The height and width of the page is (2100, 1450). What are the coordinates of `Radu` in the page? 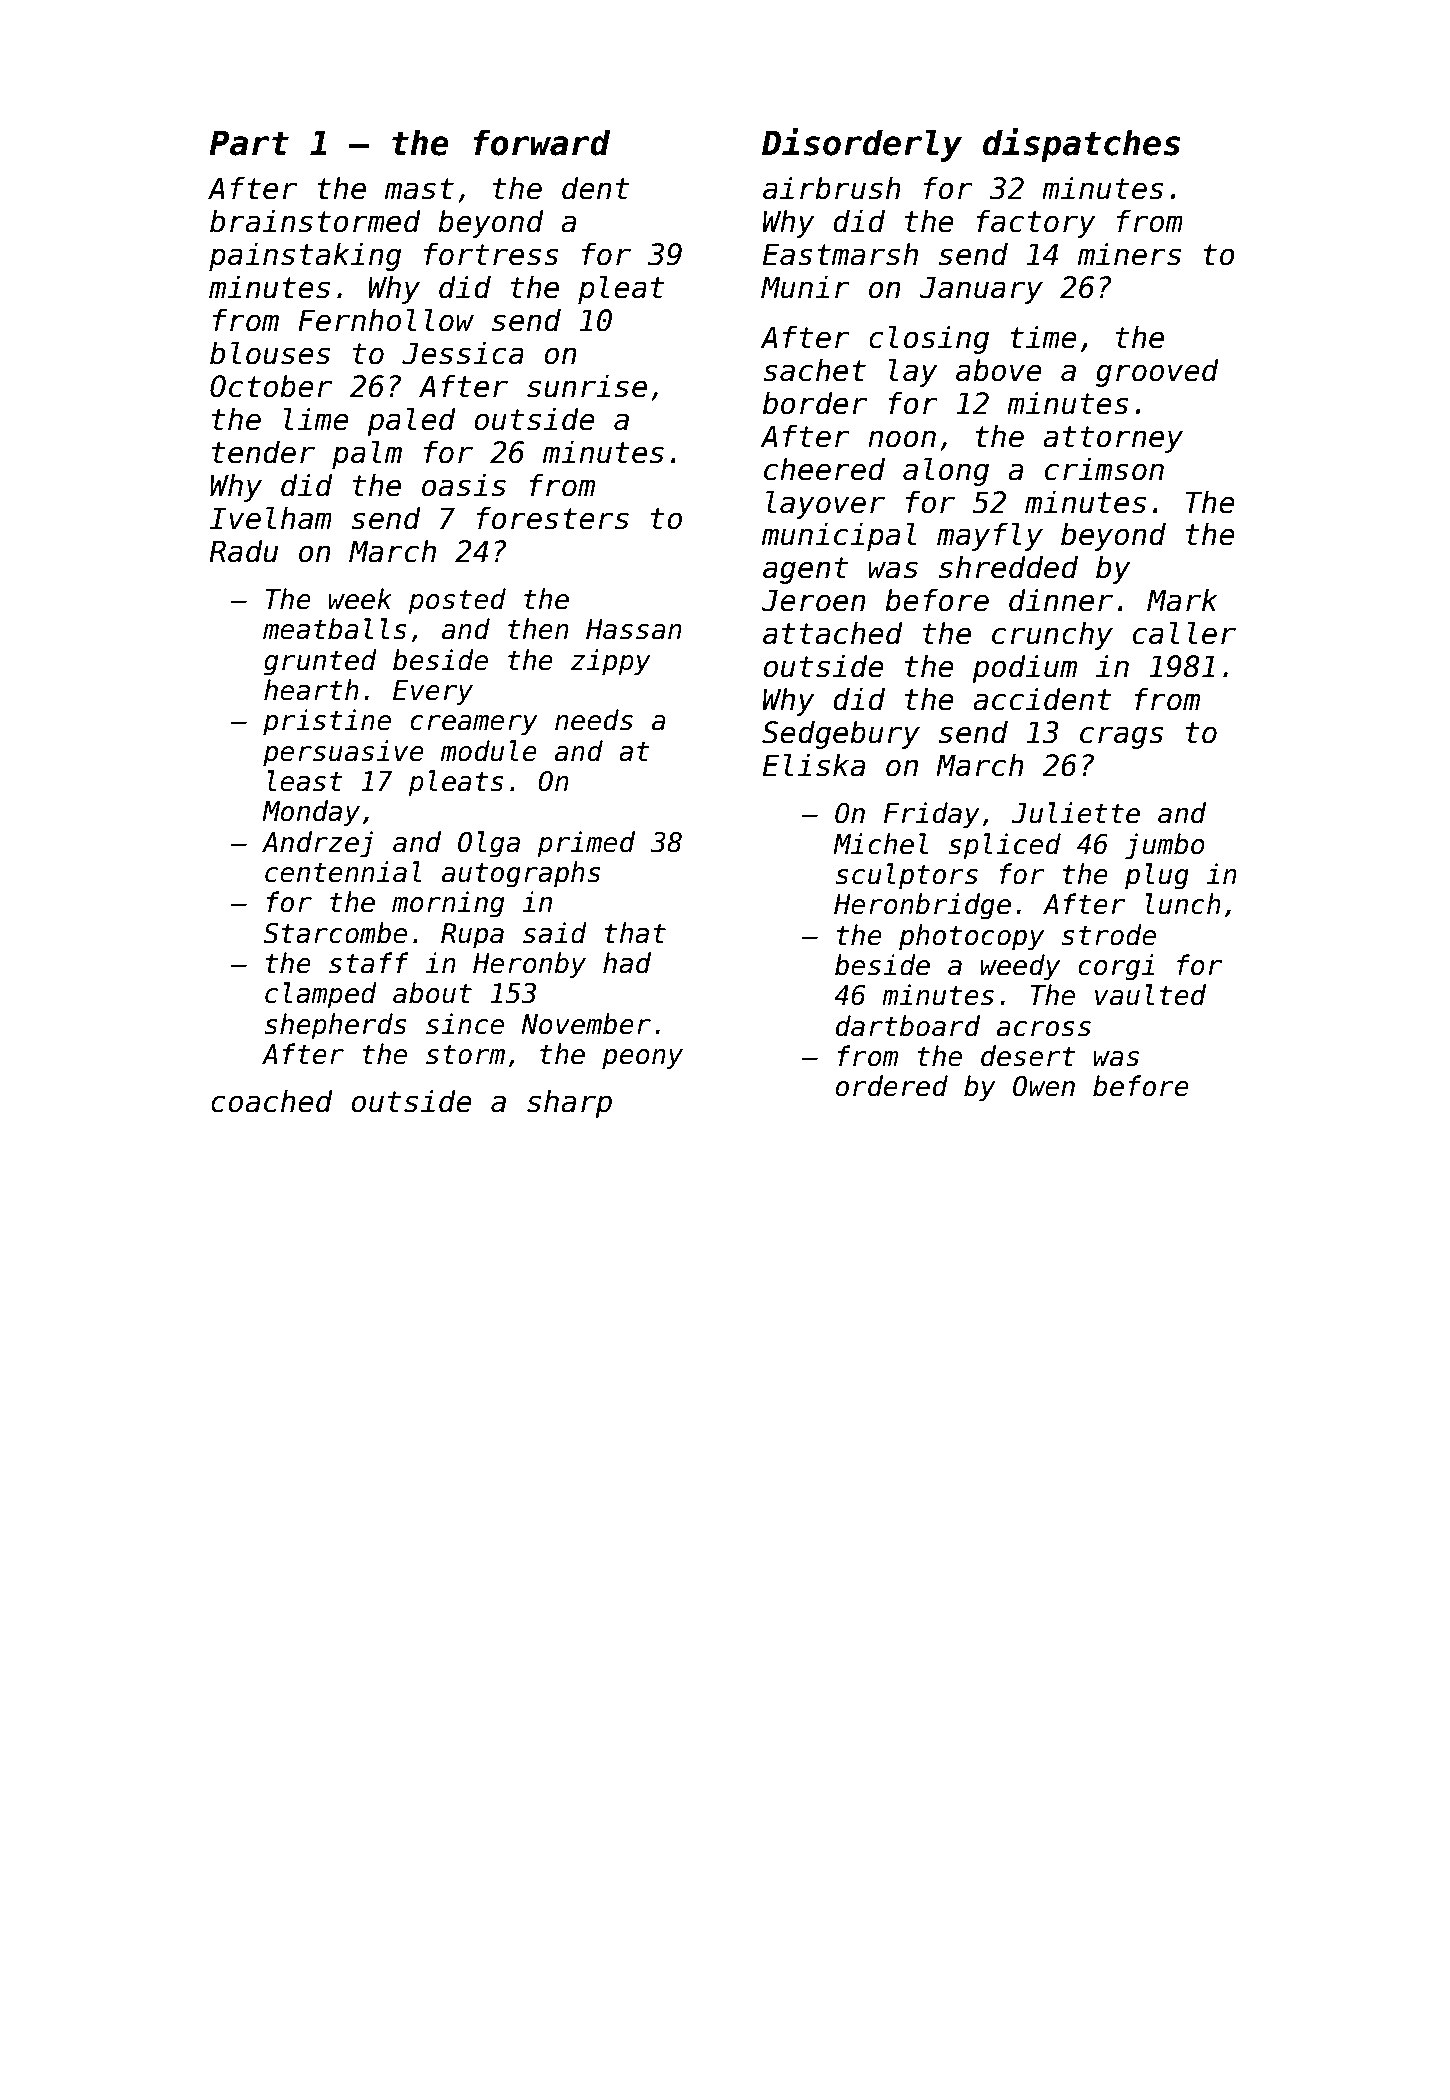 It's located at (243, 551).
